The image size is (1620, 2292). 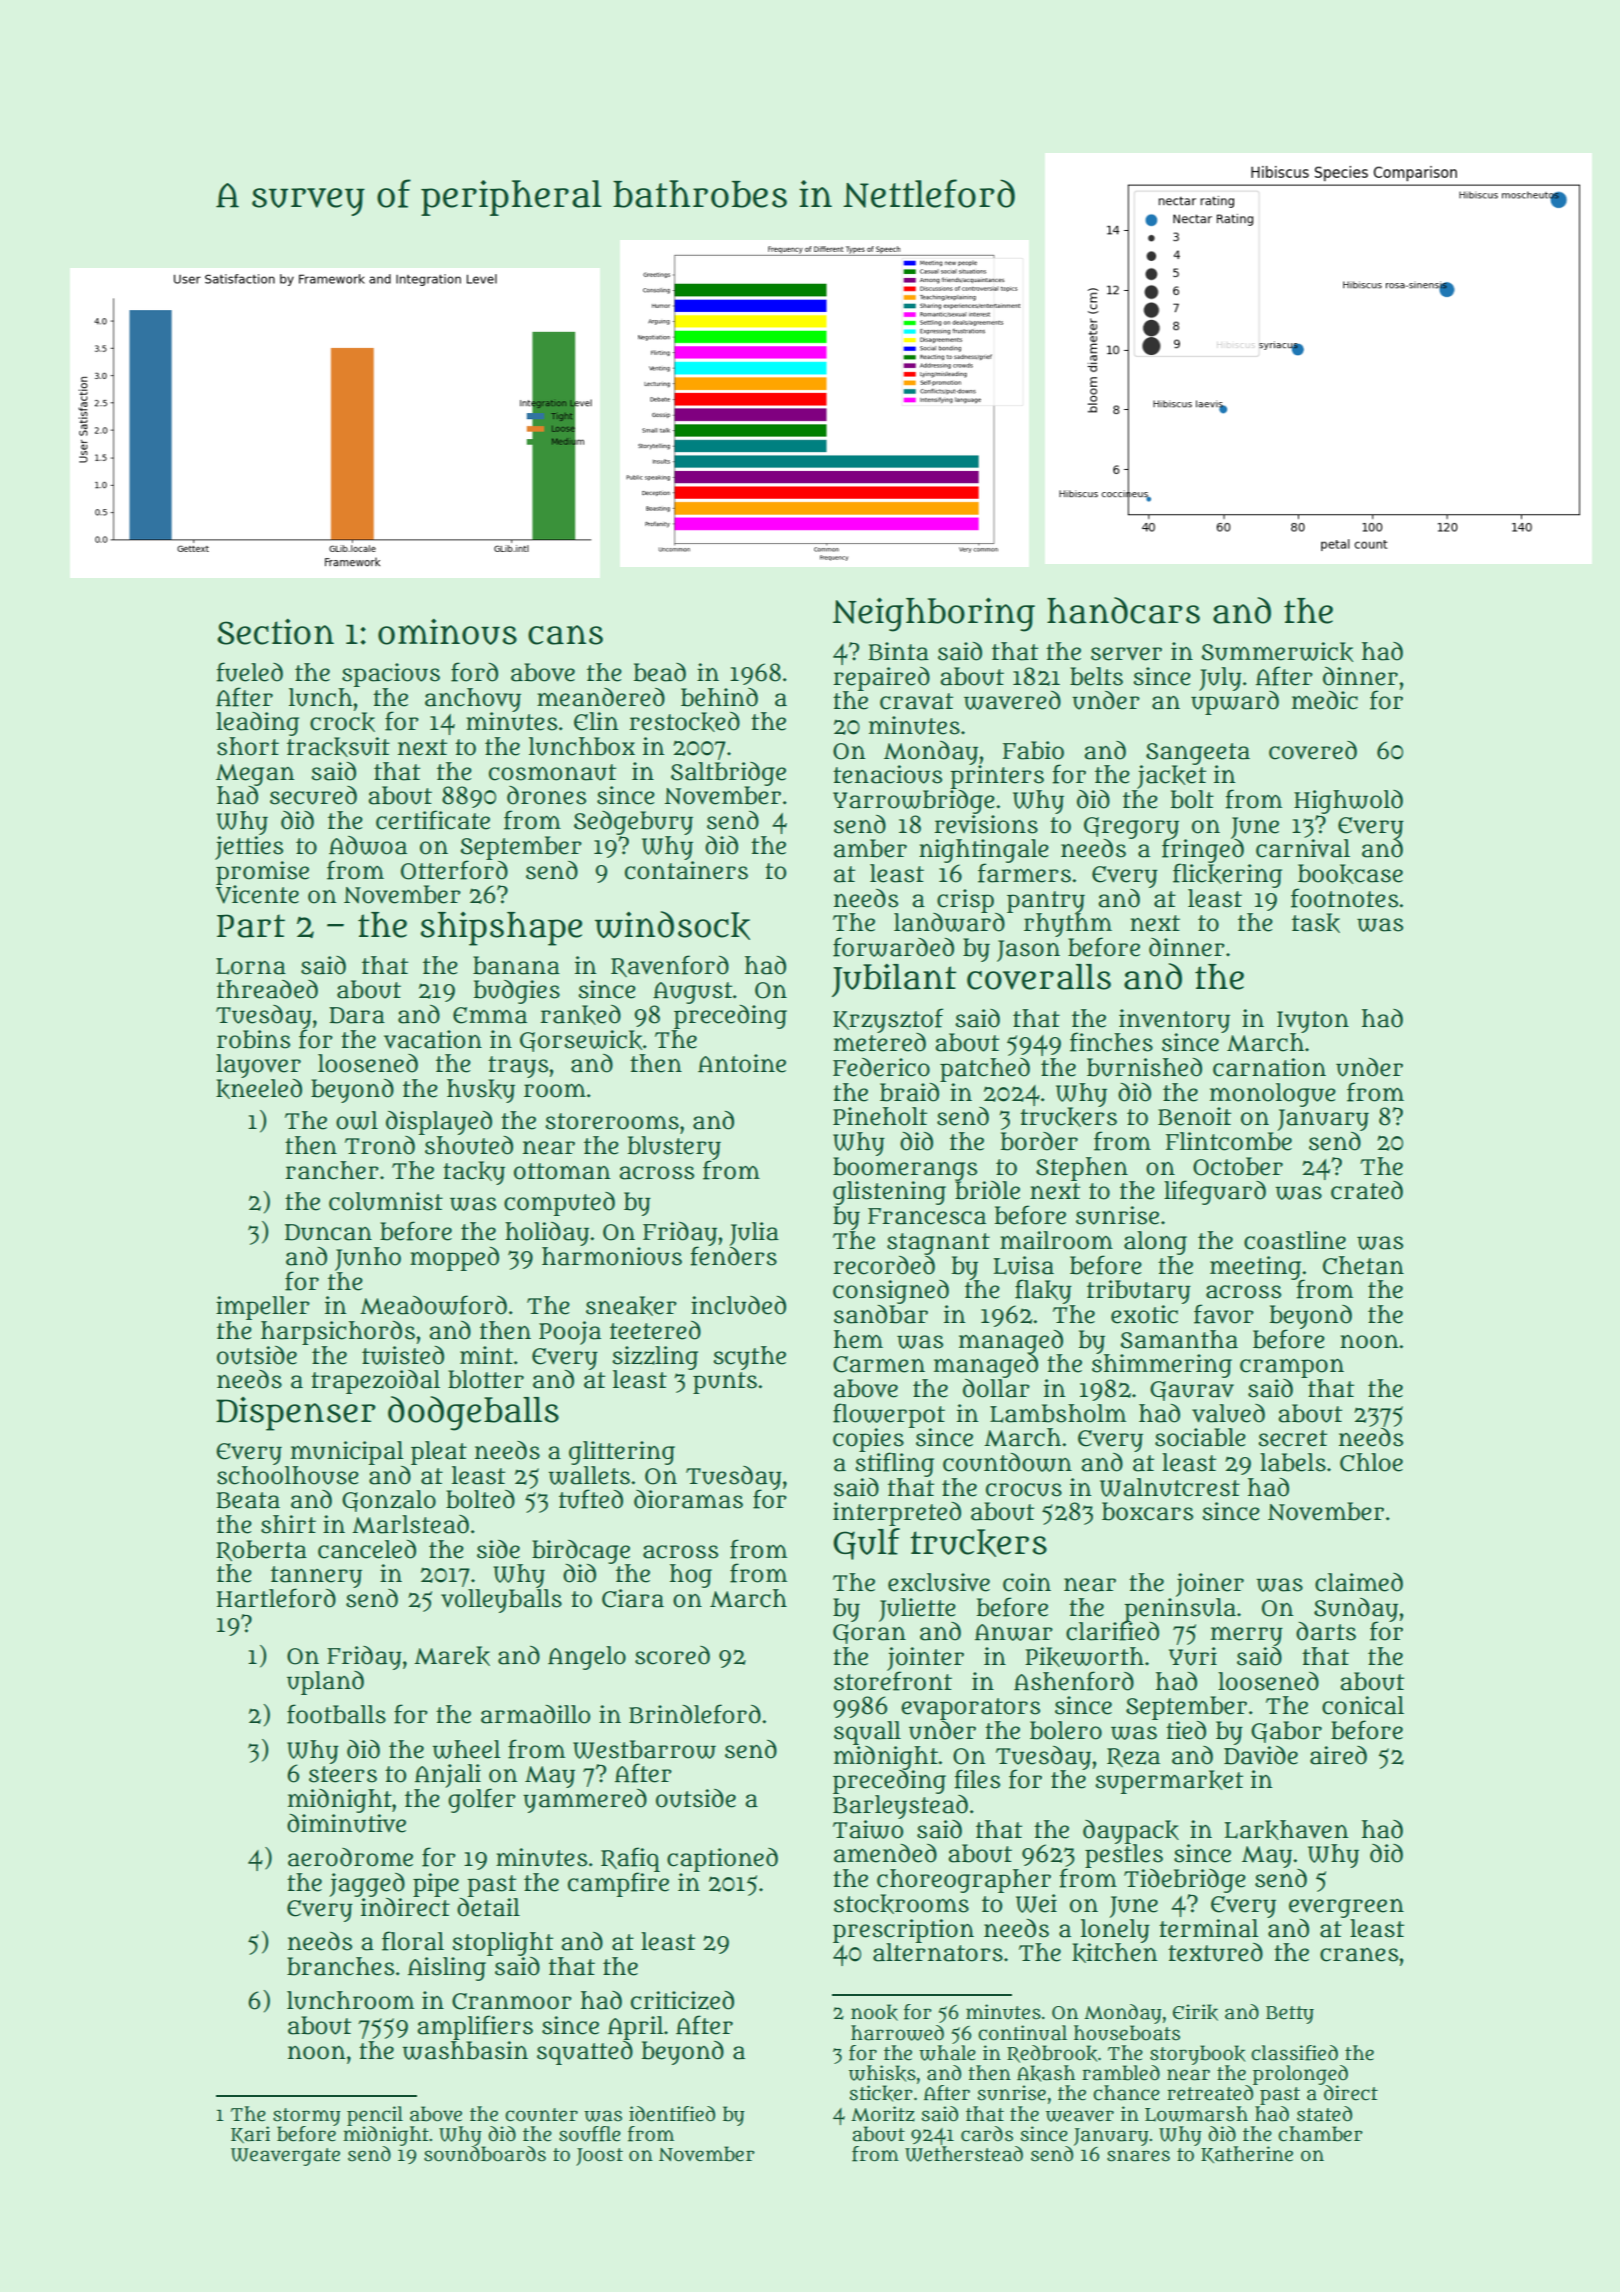 What do you see at coordinates (599, 2157) in the image?
I see `Joost` at bounding box center [599, 2157].
